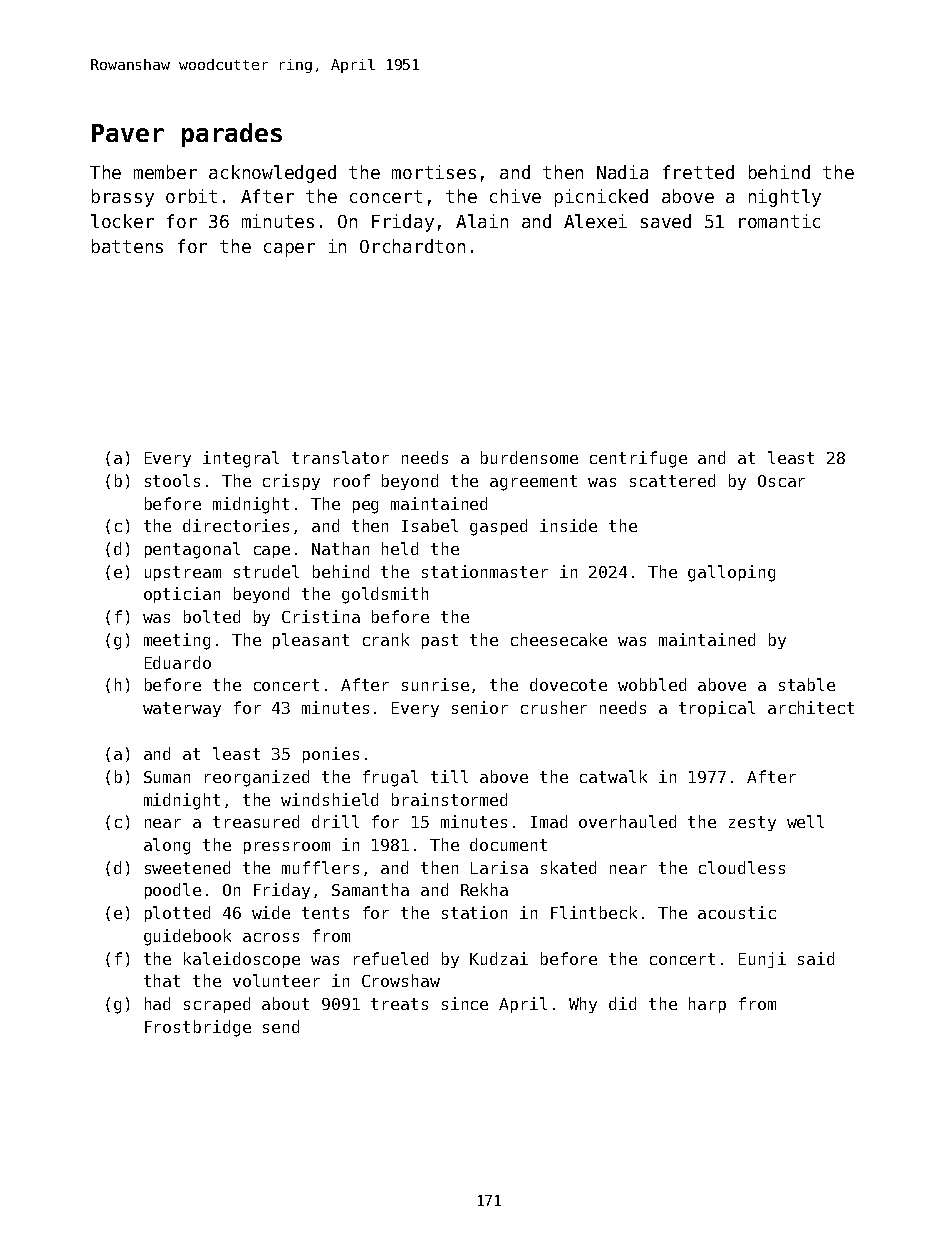  Describe the element at coordinates (707, 1005) in the screenshot. I see `harp` at that location.
